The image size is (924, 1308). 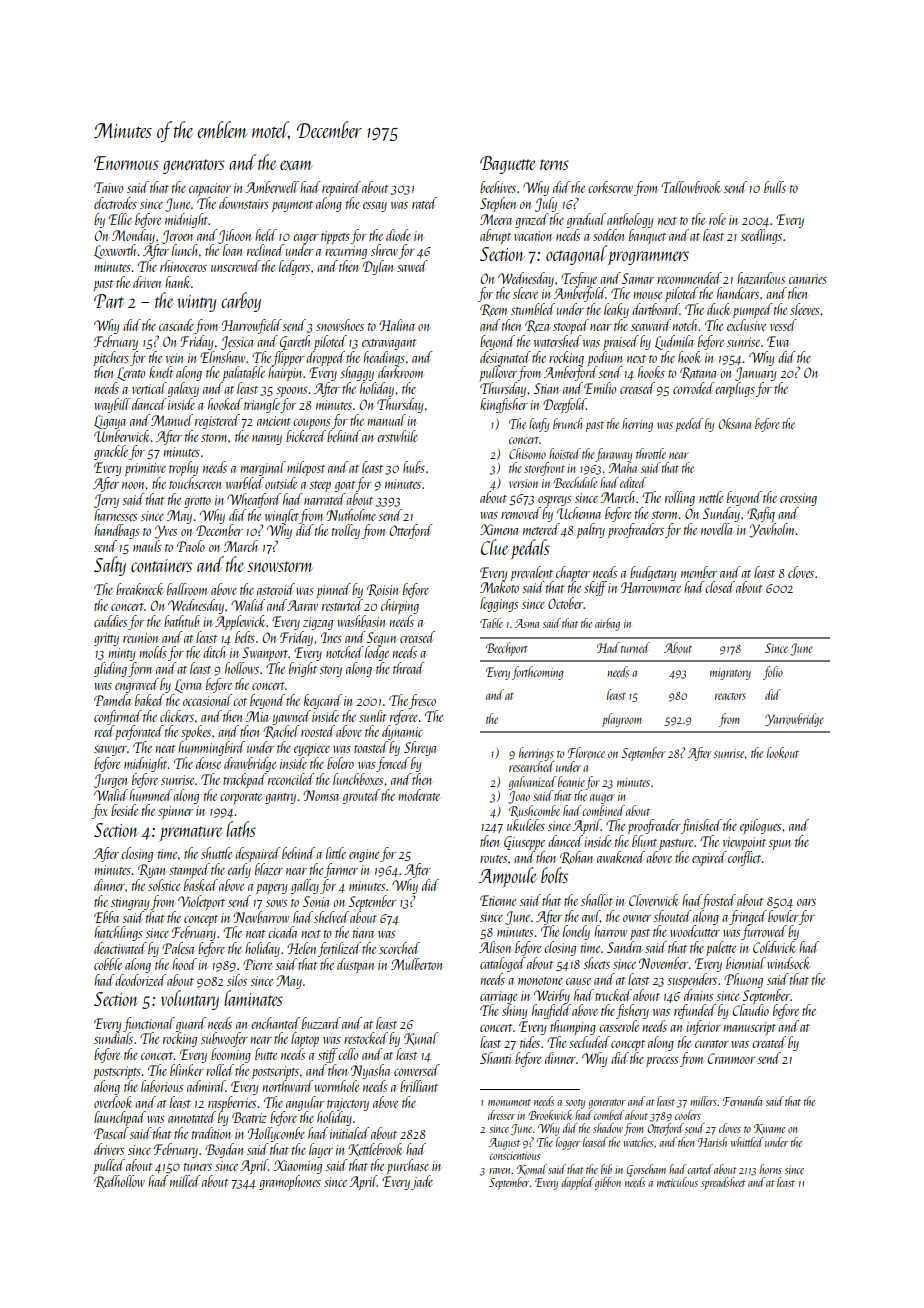 I want to click on gramophones, so click(x=290, y=1182).
